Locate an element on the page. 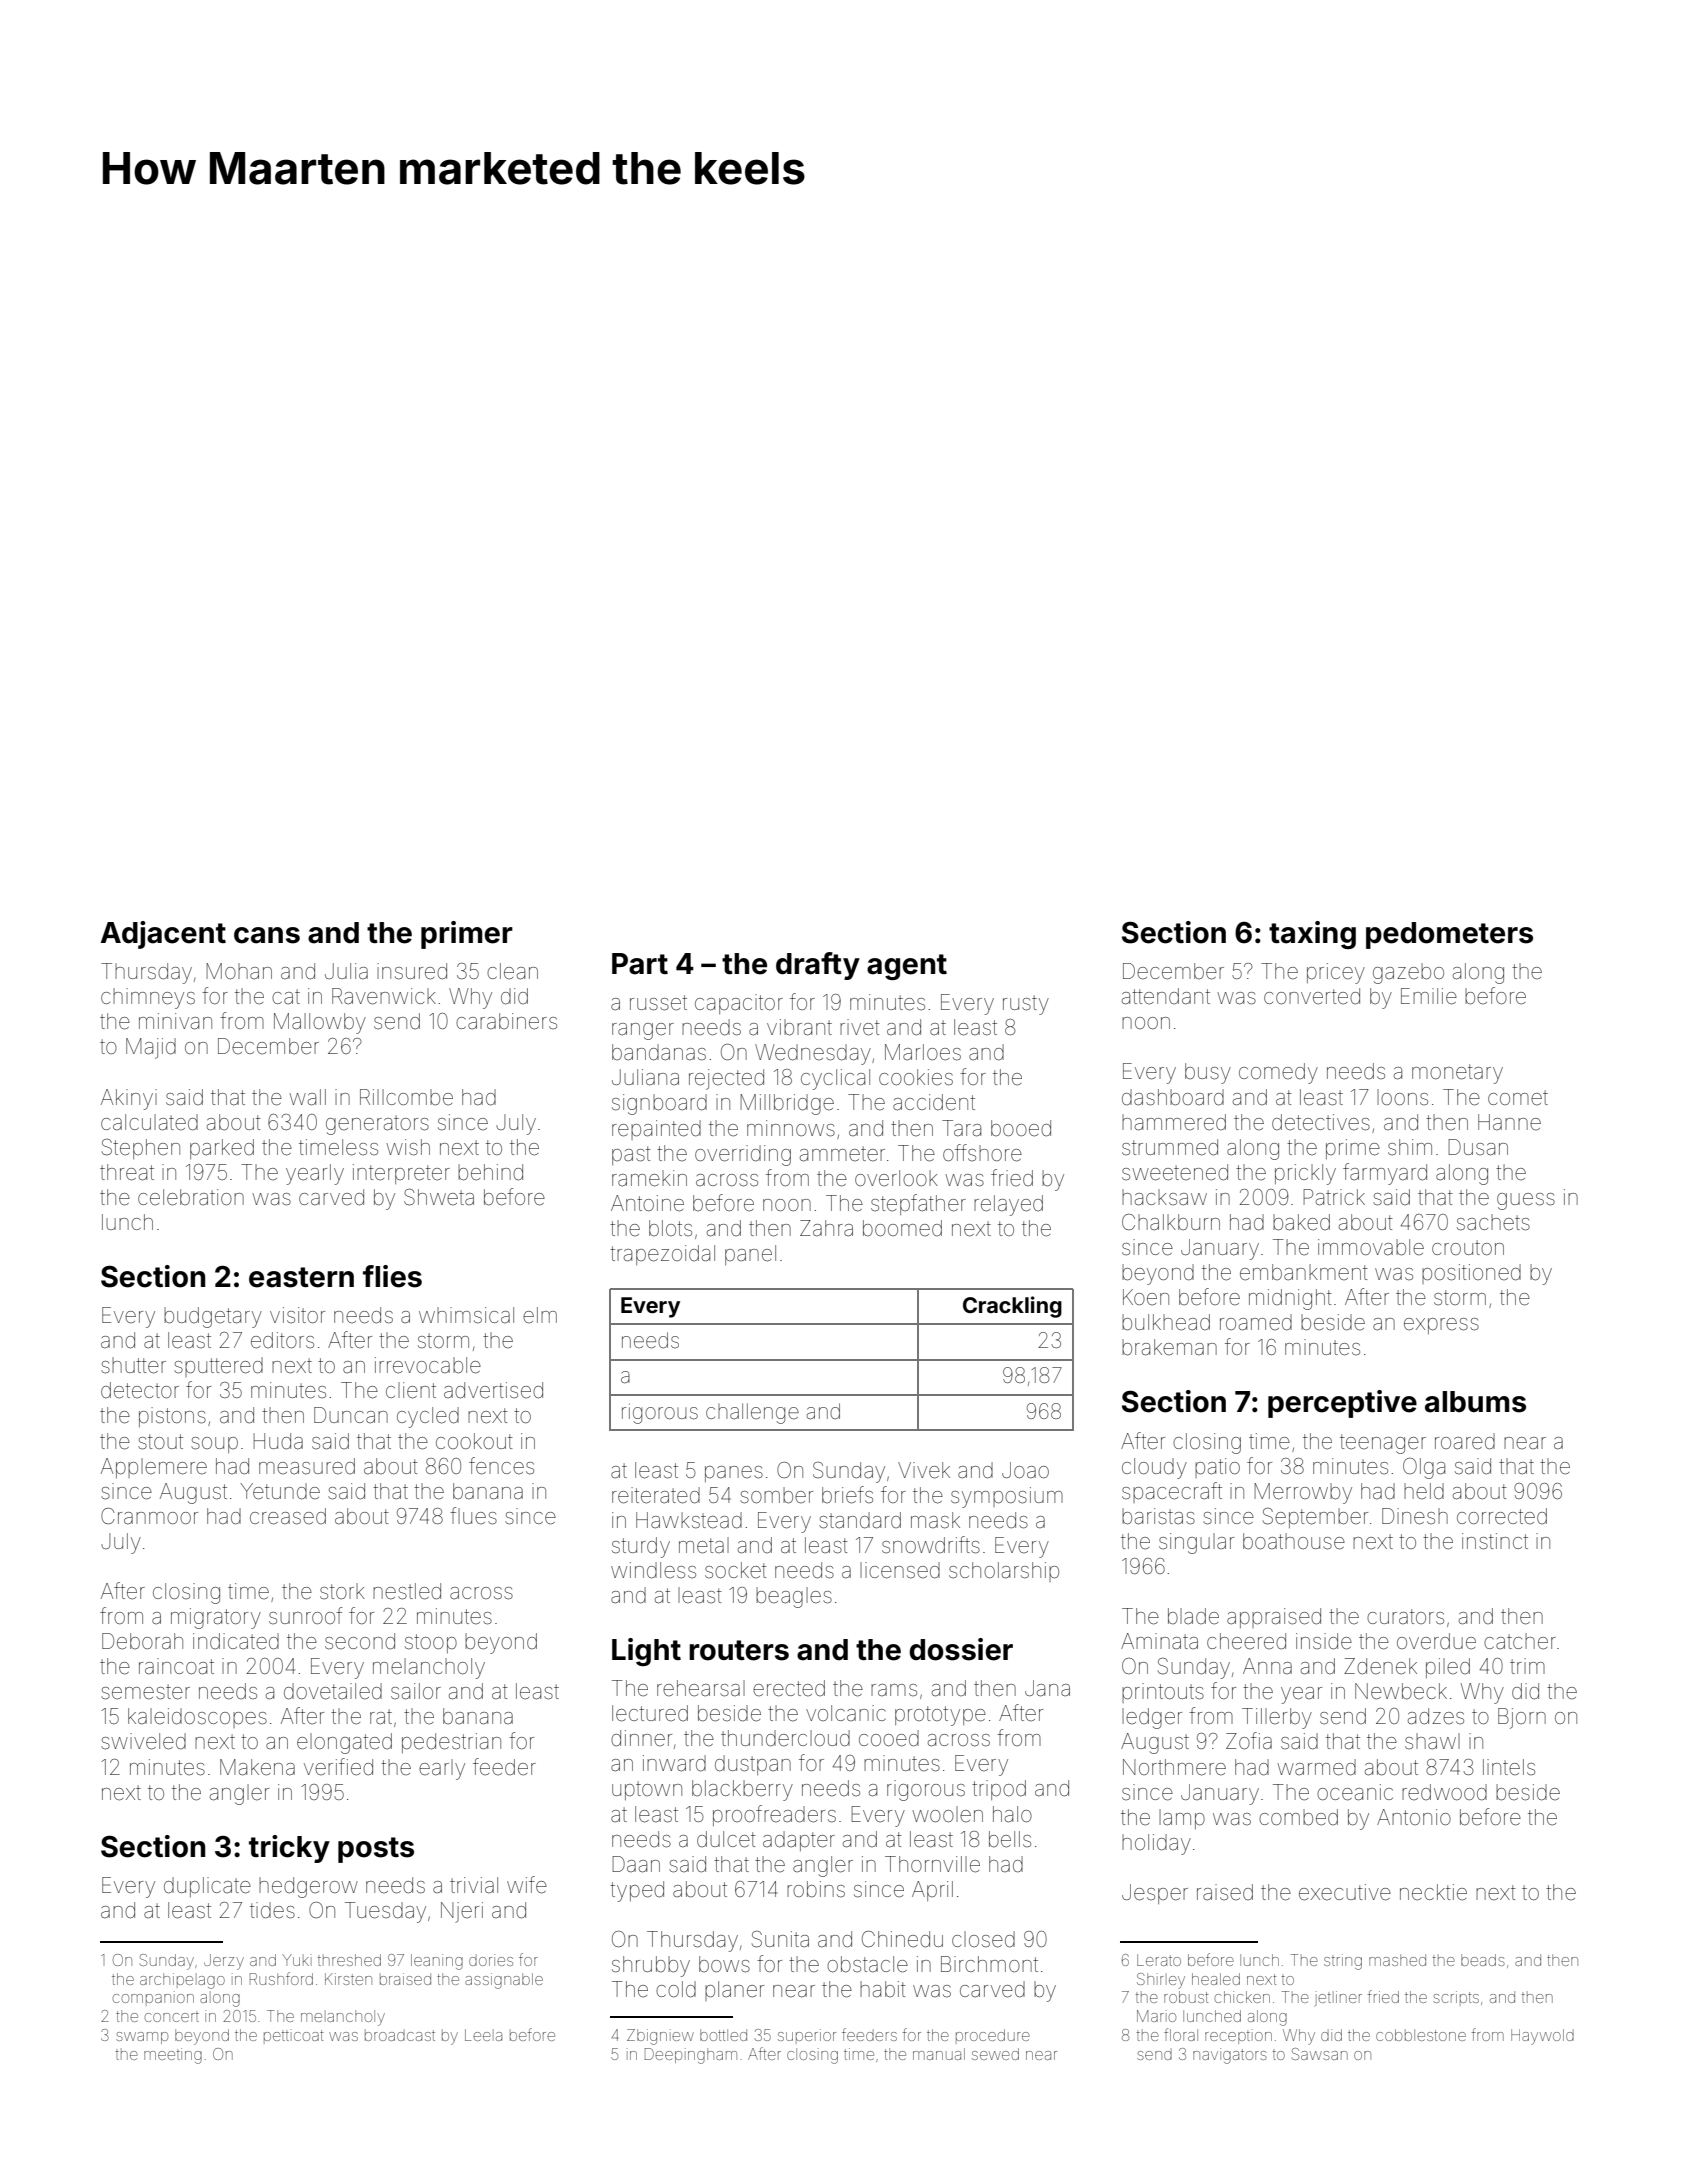 The height and width of the page is (2178, 1683). Crackling is located at coordinates (1012, 1307).
